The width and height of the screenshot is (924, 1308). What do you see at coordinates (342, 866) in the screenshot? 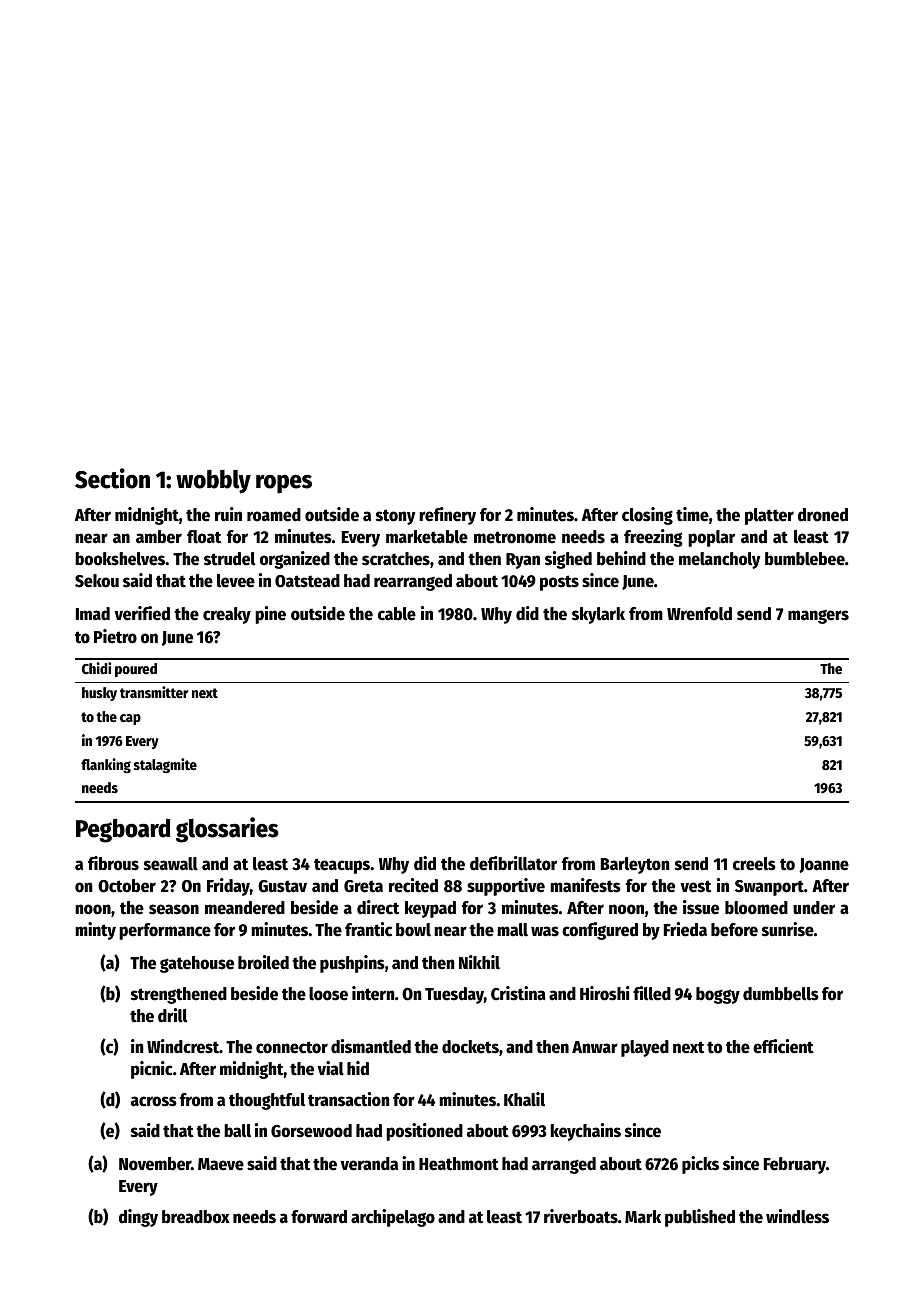
I see `teacups` at bounding box center [342, 866].
